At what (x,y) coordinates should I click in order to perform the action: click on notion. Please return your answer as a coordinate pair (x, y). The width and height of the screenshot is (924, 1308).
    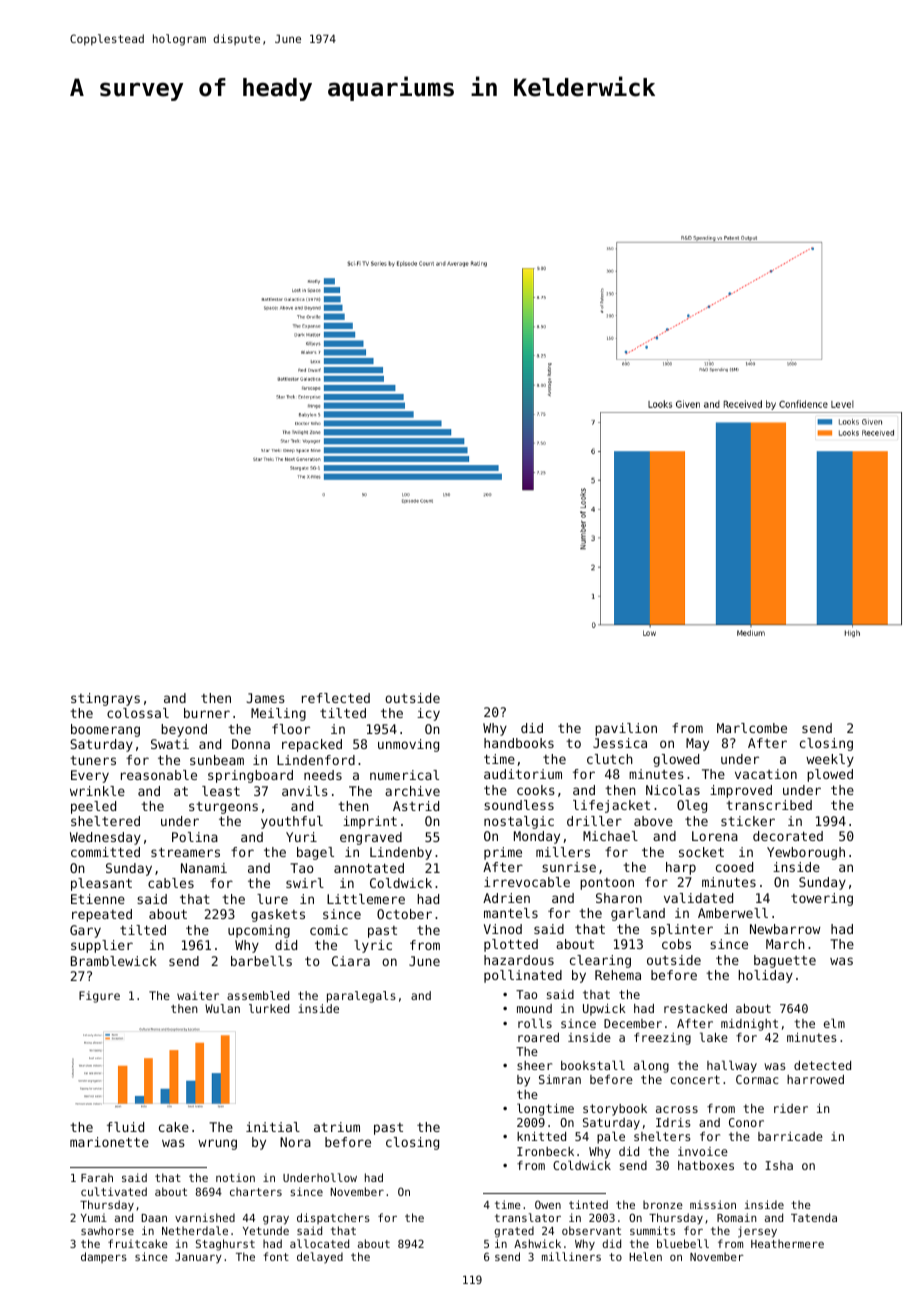
    Looking at the image, I should click on (235, 1177).
